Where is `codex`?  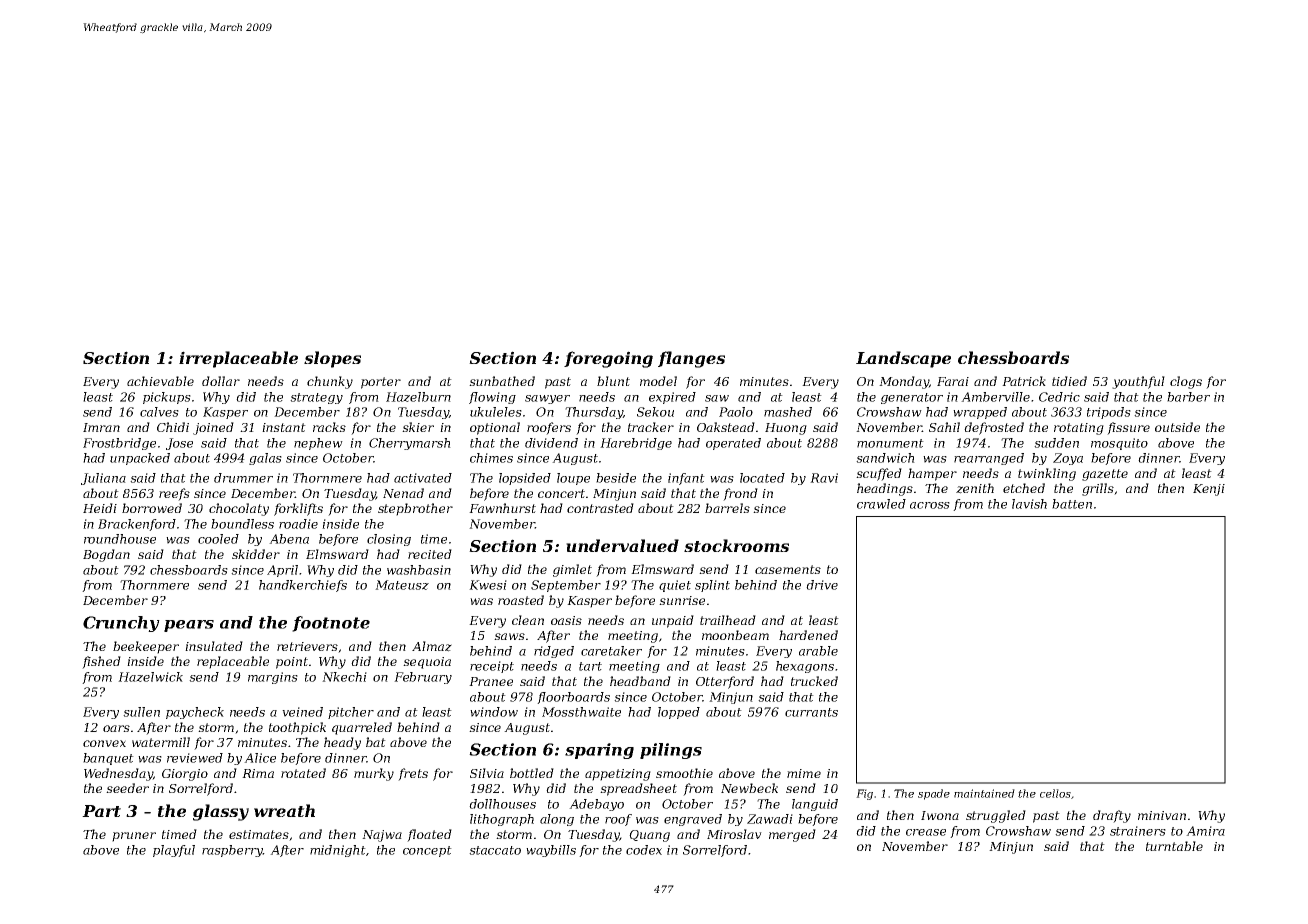
codex is located at coordinates (644, 850).
